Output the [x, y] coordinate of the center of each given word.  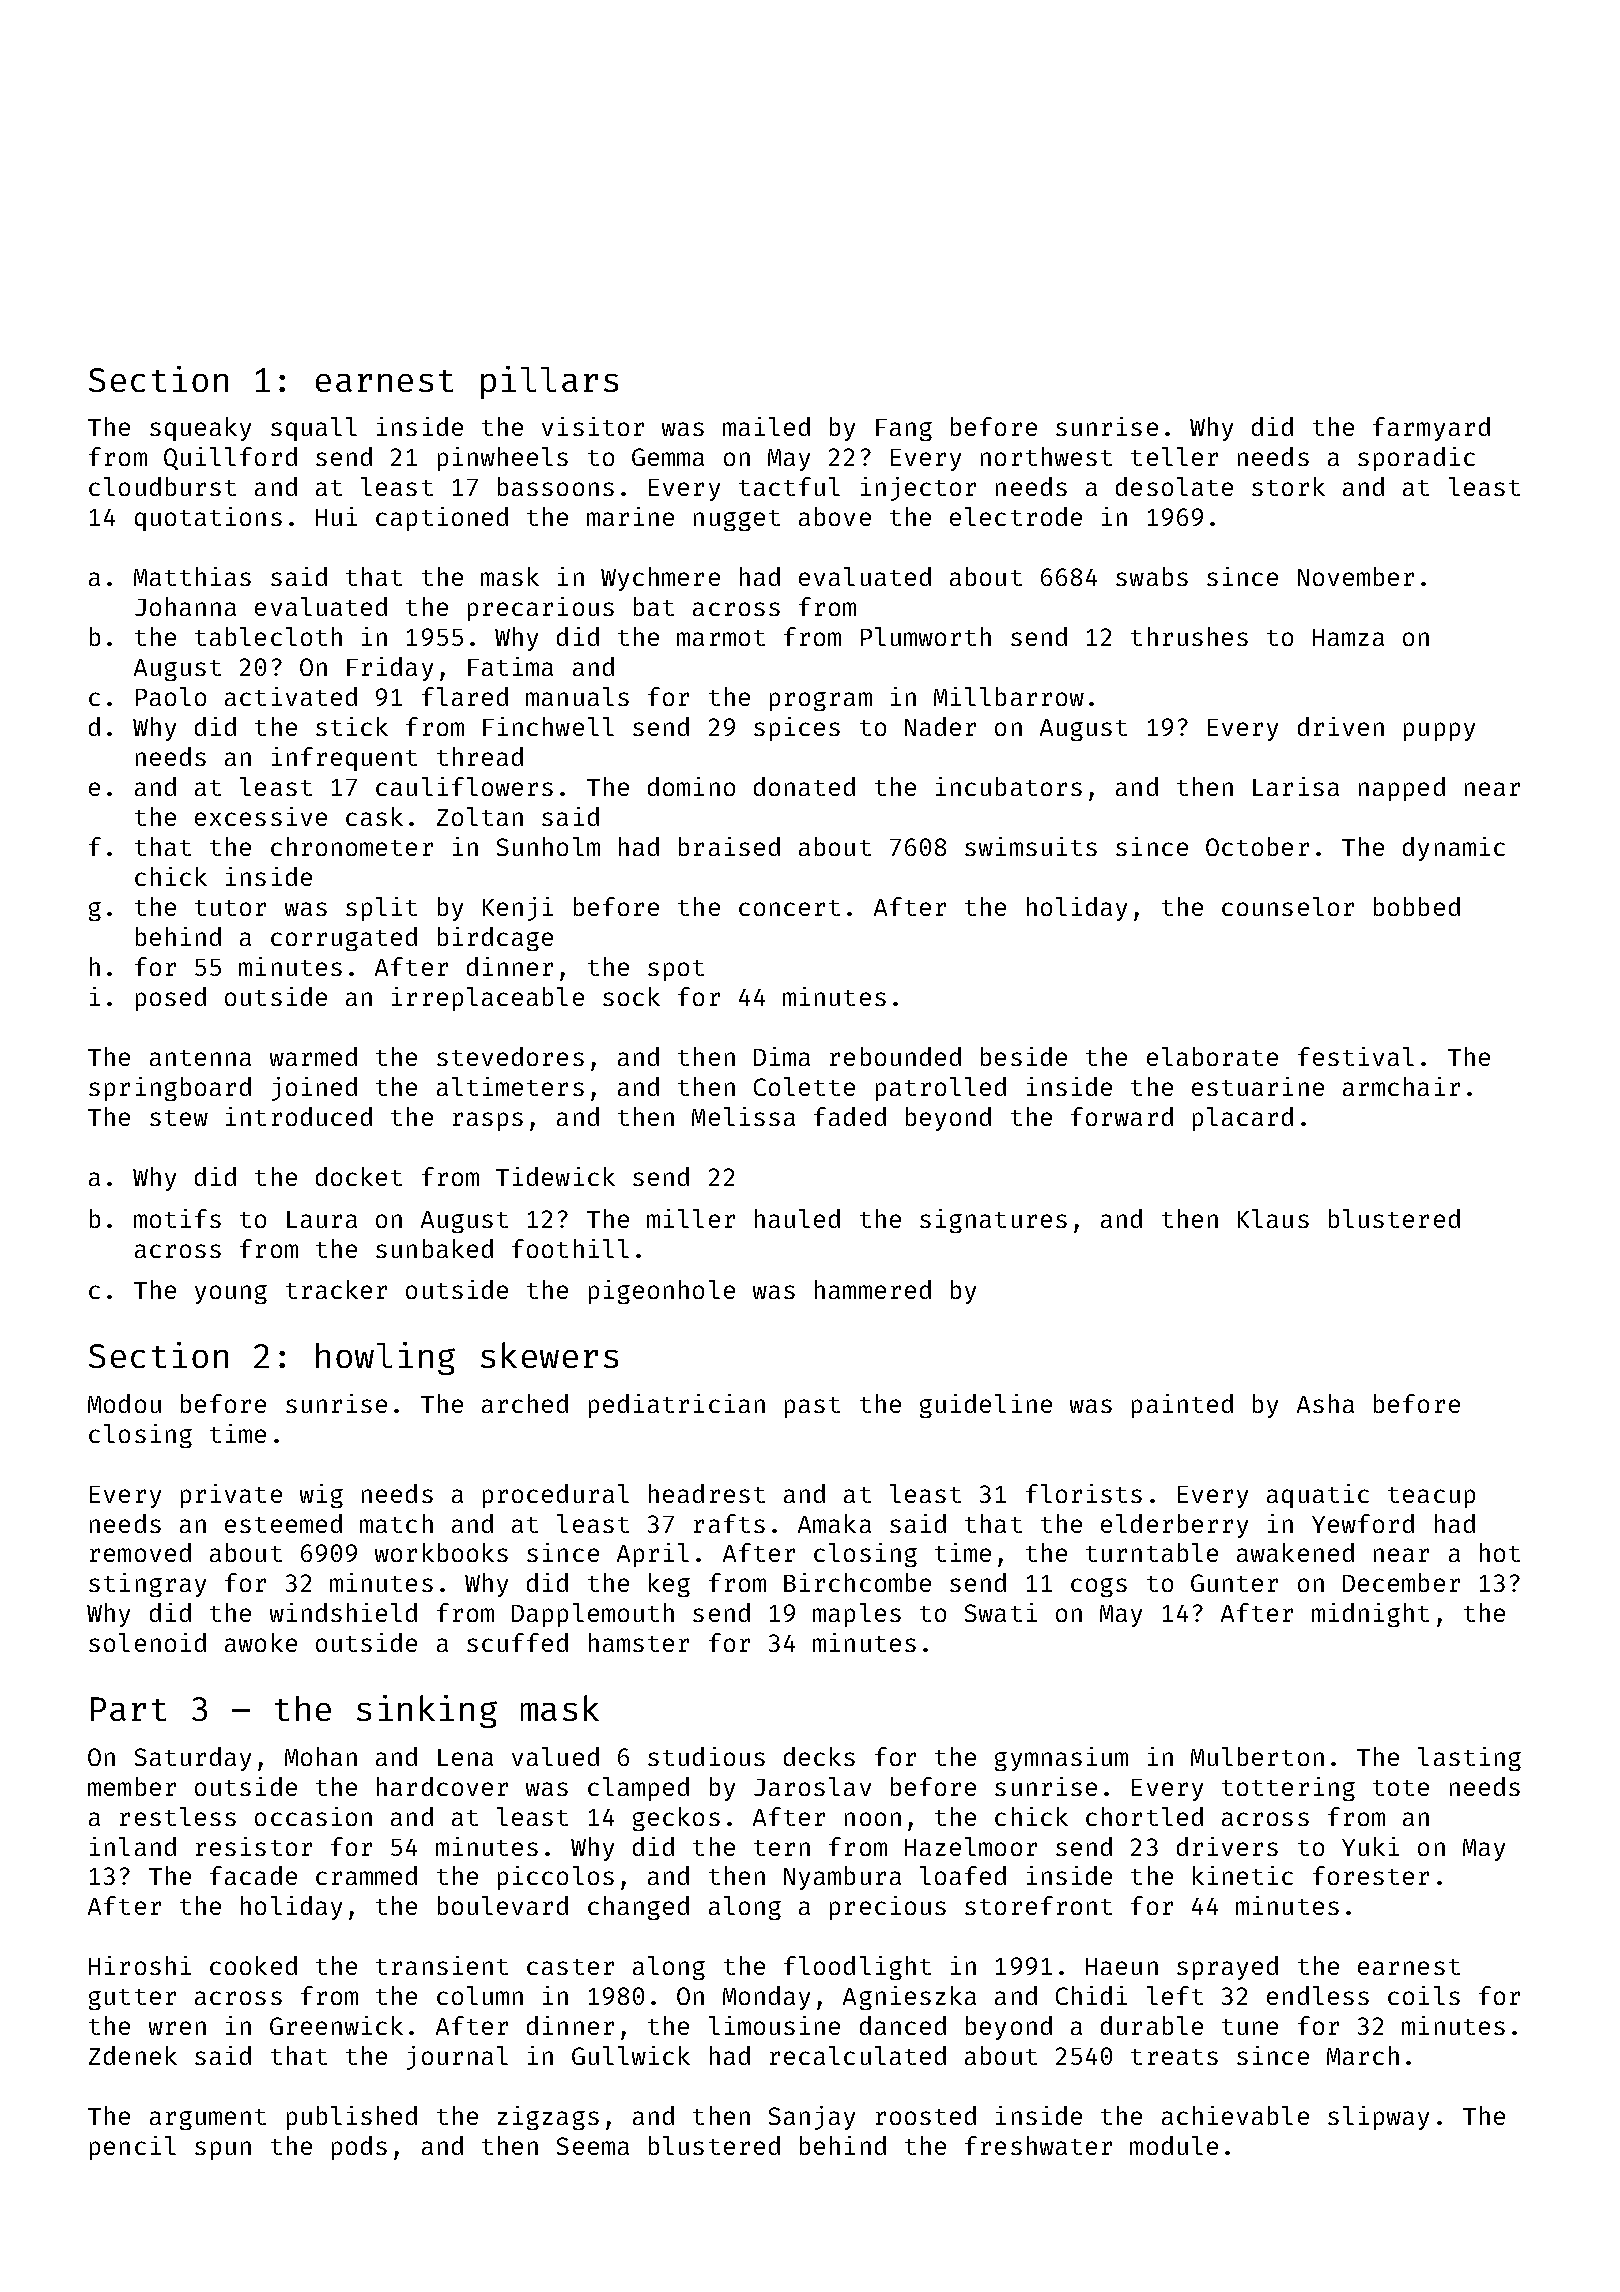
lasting [1469, 1759]
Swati [1001, 1612]
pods [359, 2148]
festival [1356, 1056]
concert [789, 908]
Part [128, 1709]
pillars [549, 382]
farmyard [1431, 429]
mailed [766, 426]
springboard [170, 1089]
